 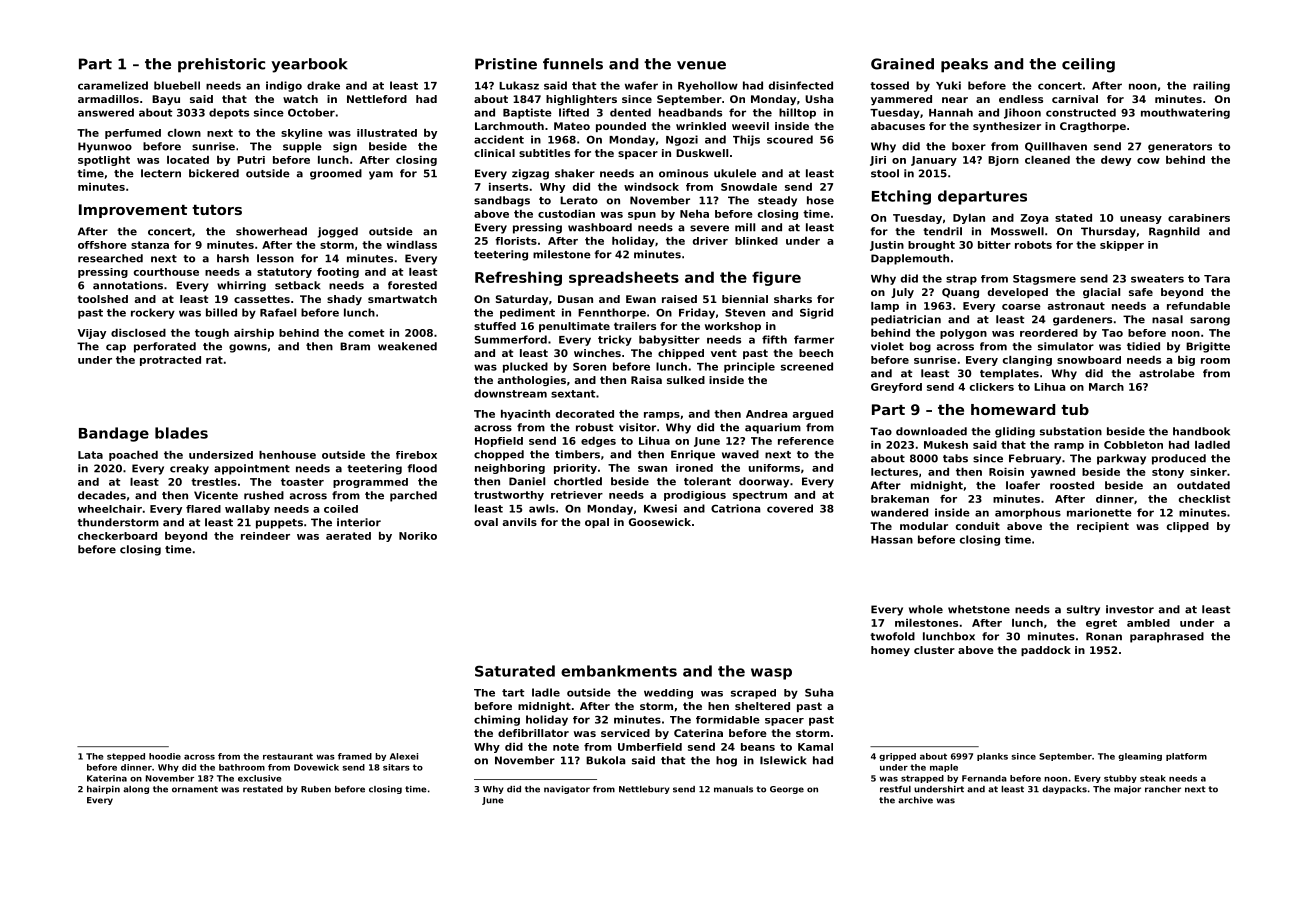 I want to click on mill, so click(x=745, y=227).
